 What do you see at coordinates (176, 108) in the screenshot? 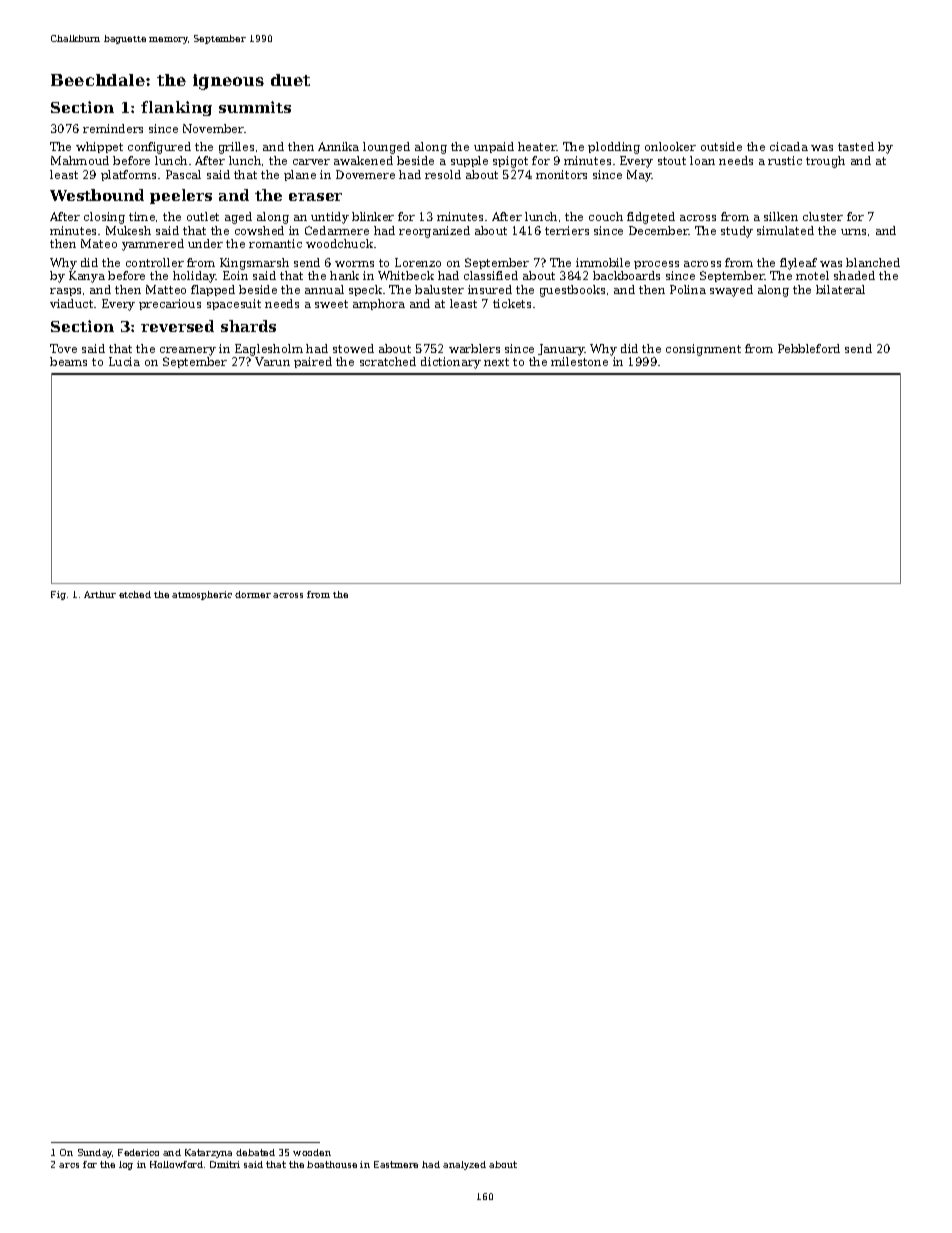
I see `flanking` at bounding box center [176, 108].
